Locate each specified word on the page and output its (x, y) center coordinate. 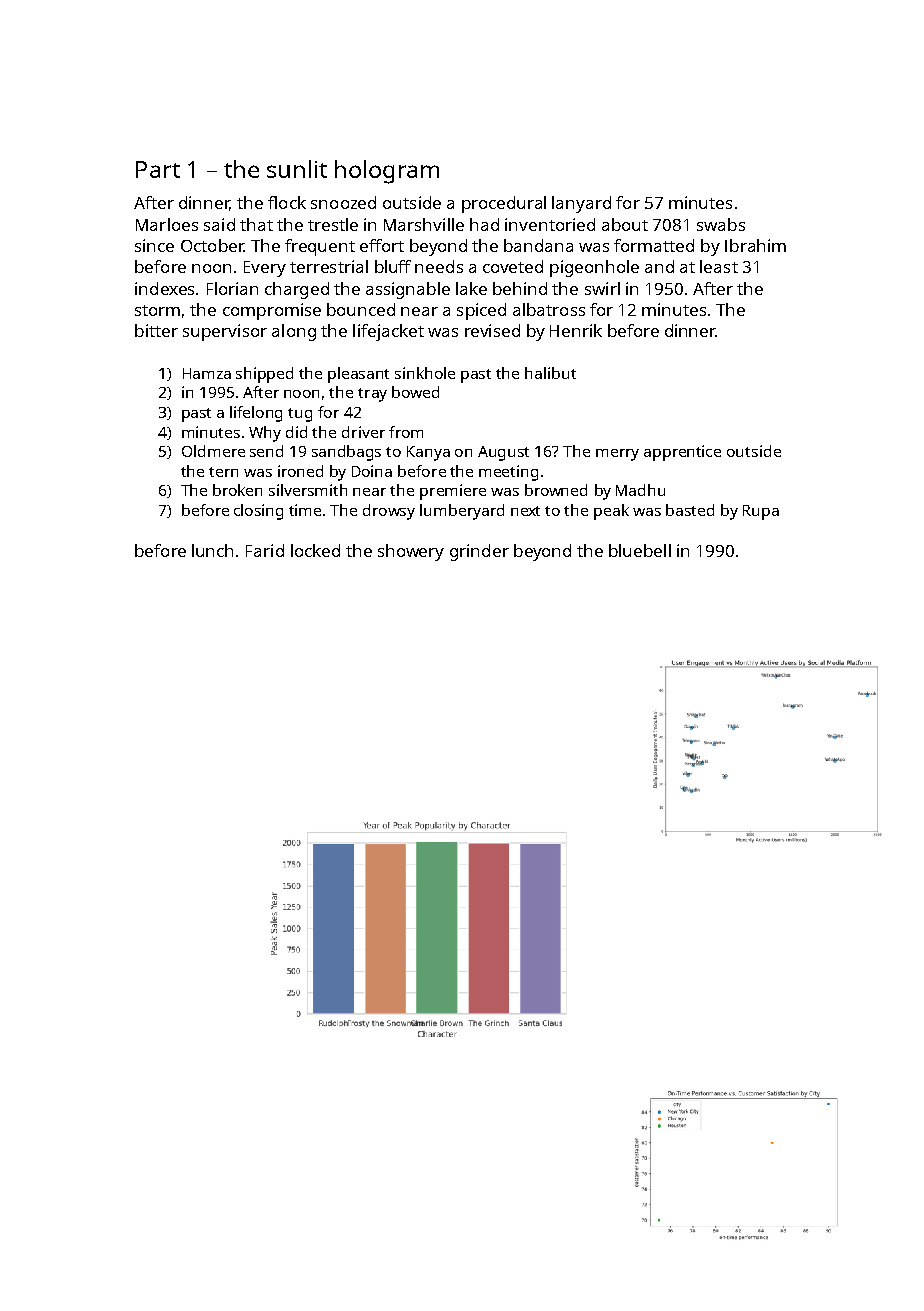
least (719, 266)
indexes (164, 288)
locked (315, 550)
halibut (550, 373)
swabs (721, 224)
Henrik (576, 330)
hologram (387, 172)
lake (471, 288)
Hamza (207, 373)
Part (158, 169)
